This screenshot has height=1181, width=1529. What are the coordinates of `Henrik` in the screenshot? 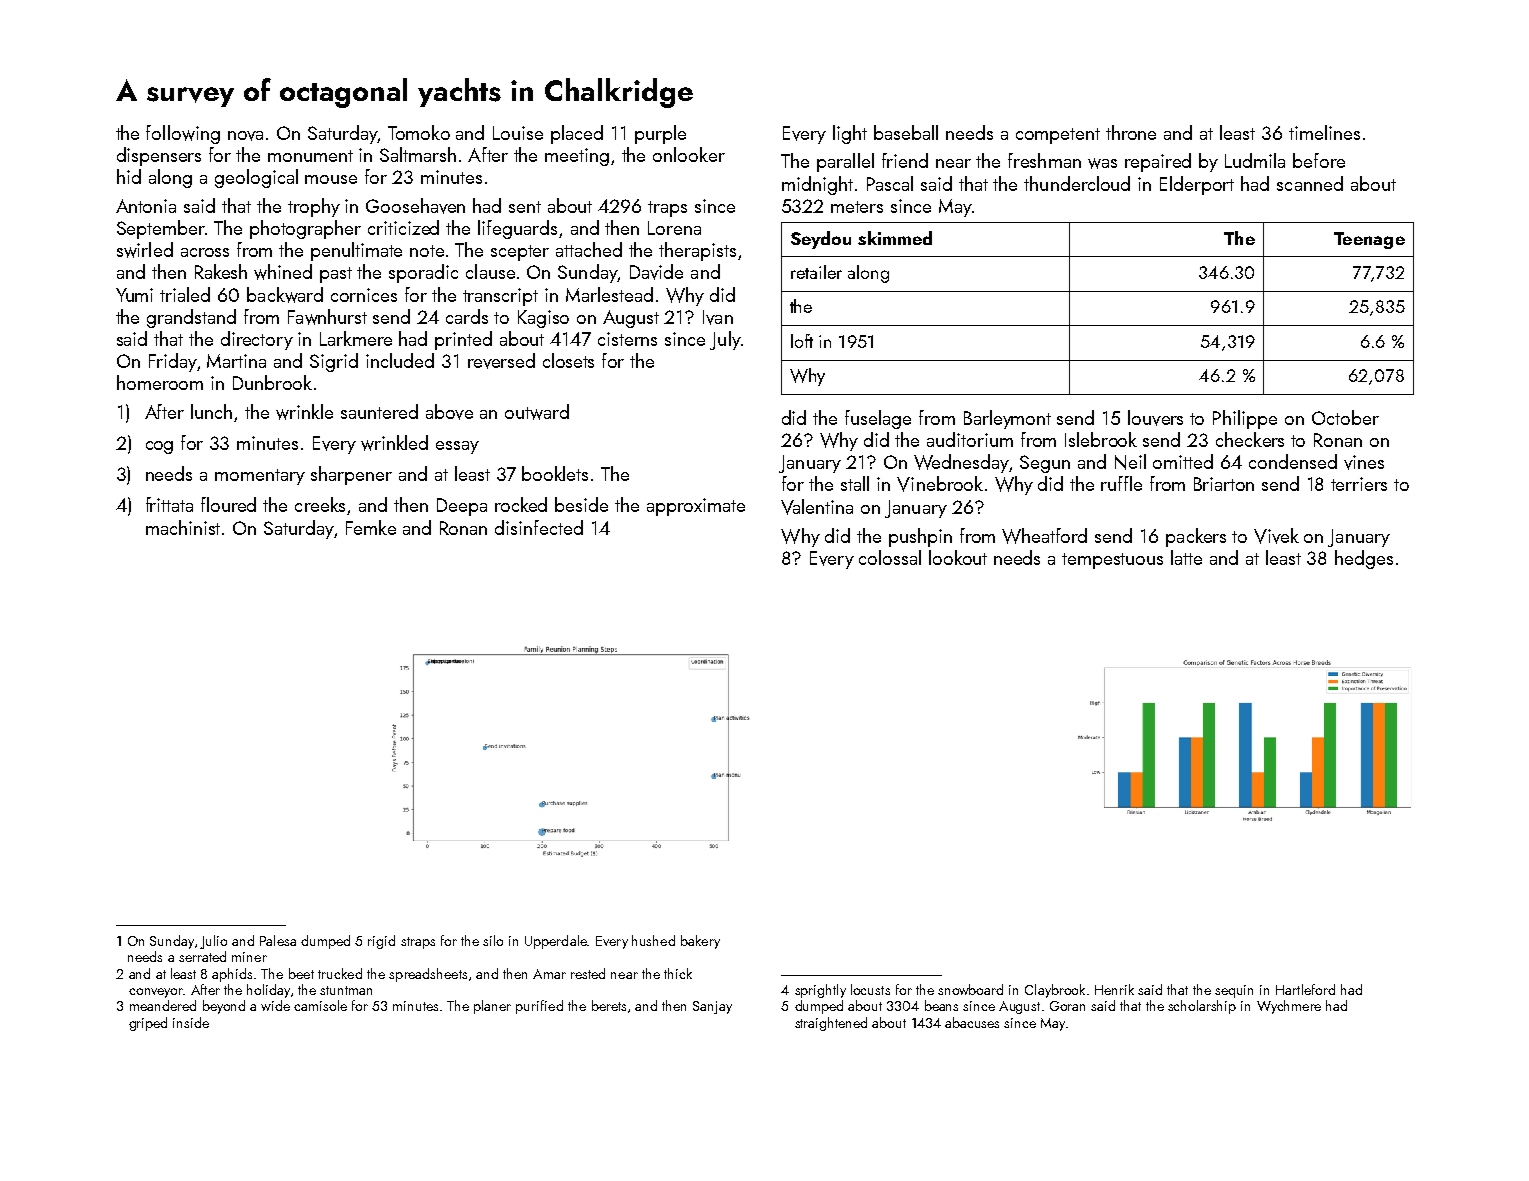 It's located at (1114, 989).
